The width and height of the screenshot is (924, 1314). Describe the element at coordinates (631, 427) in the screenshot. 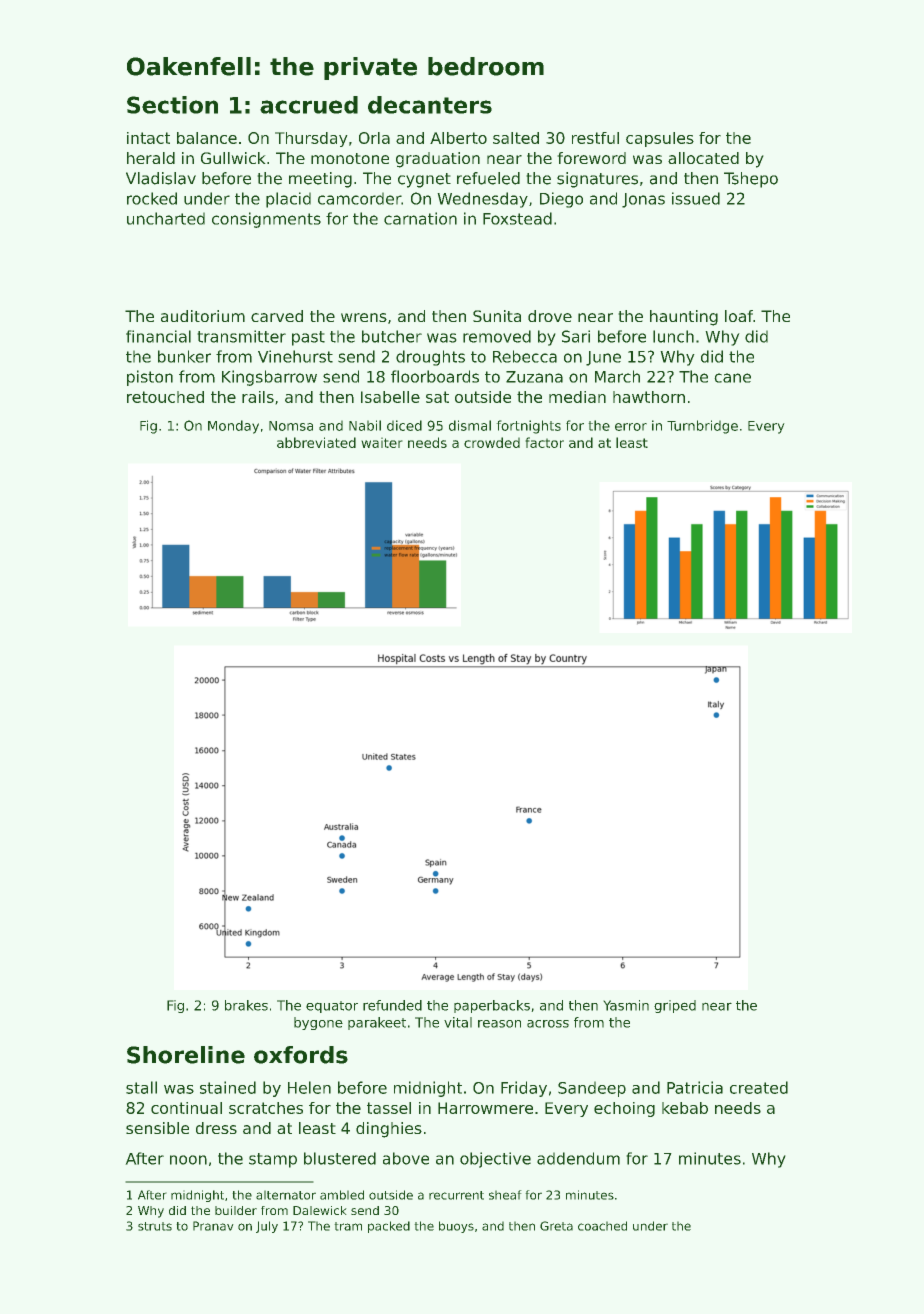

I see `error` at that location.
